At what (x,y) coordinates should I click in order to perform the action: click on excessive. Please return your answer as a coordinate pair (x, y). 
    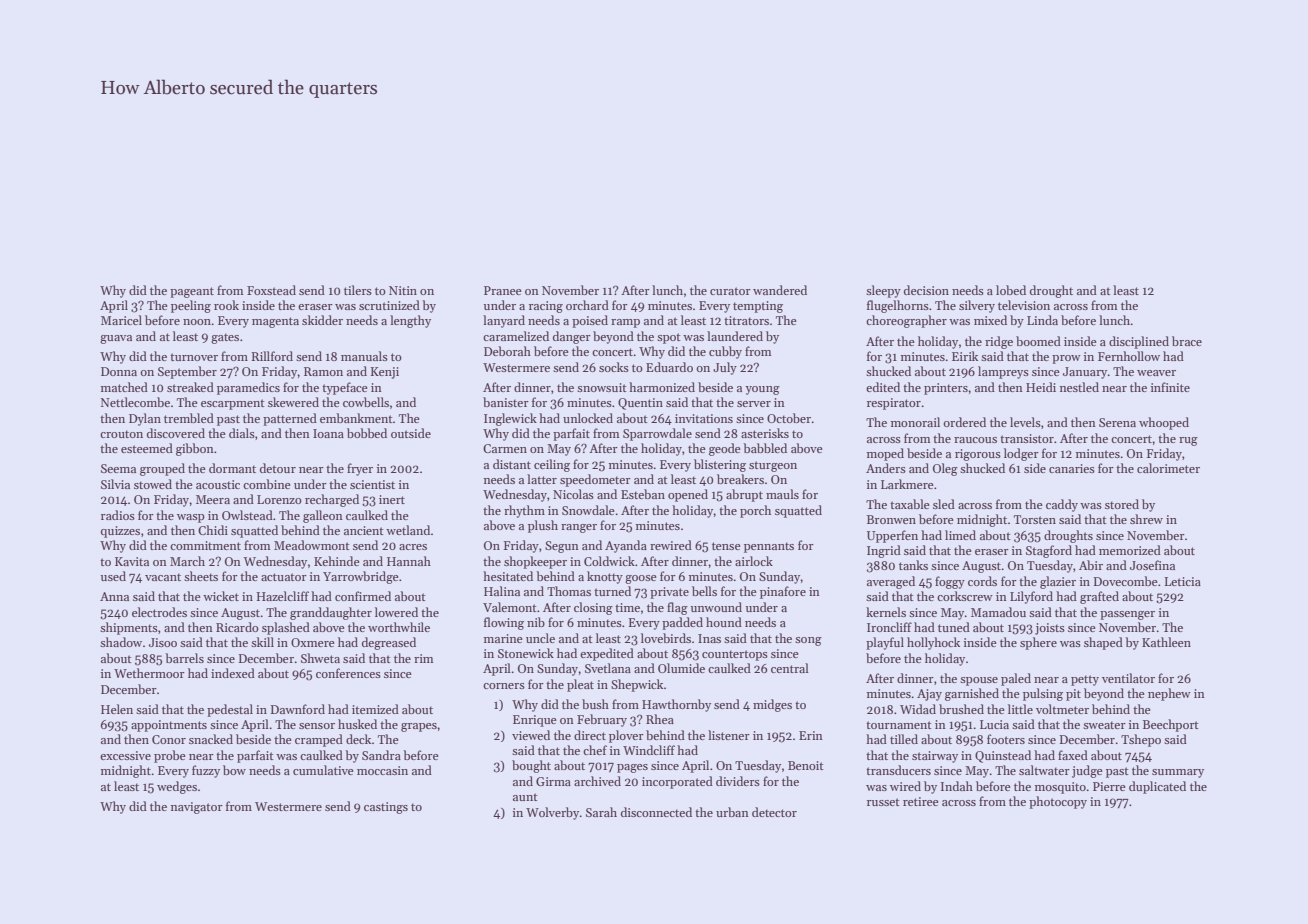
    Looking at the image, I should click on (125, 755).
